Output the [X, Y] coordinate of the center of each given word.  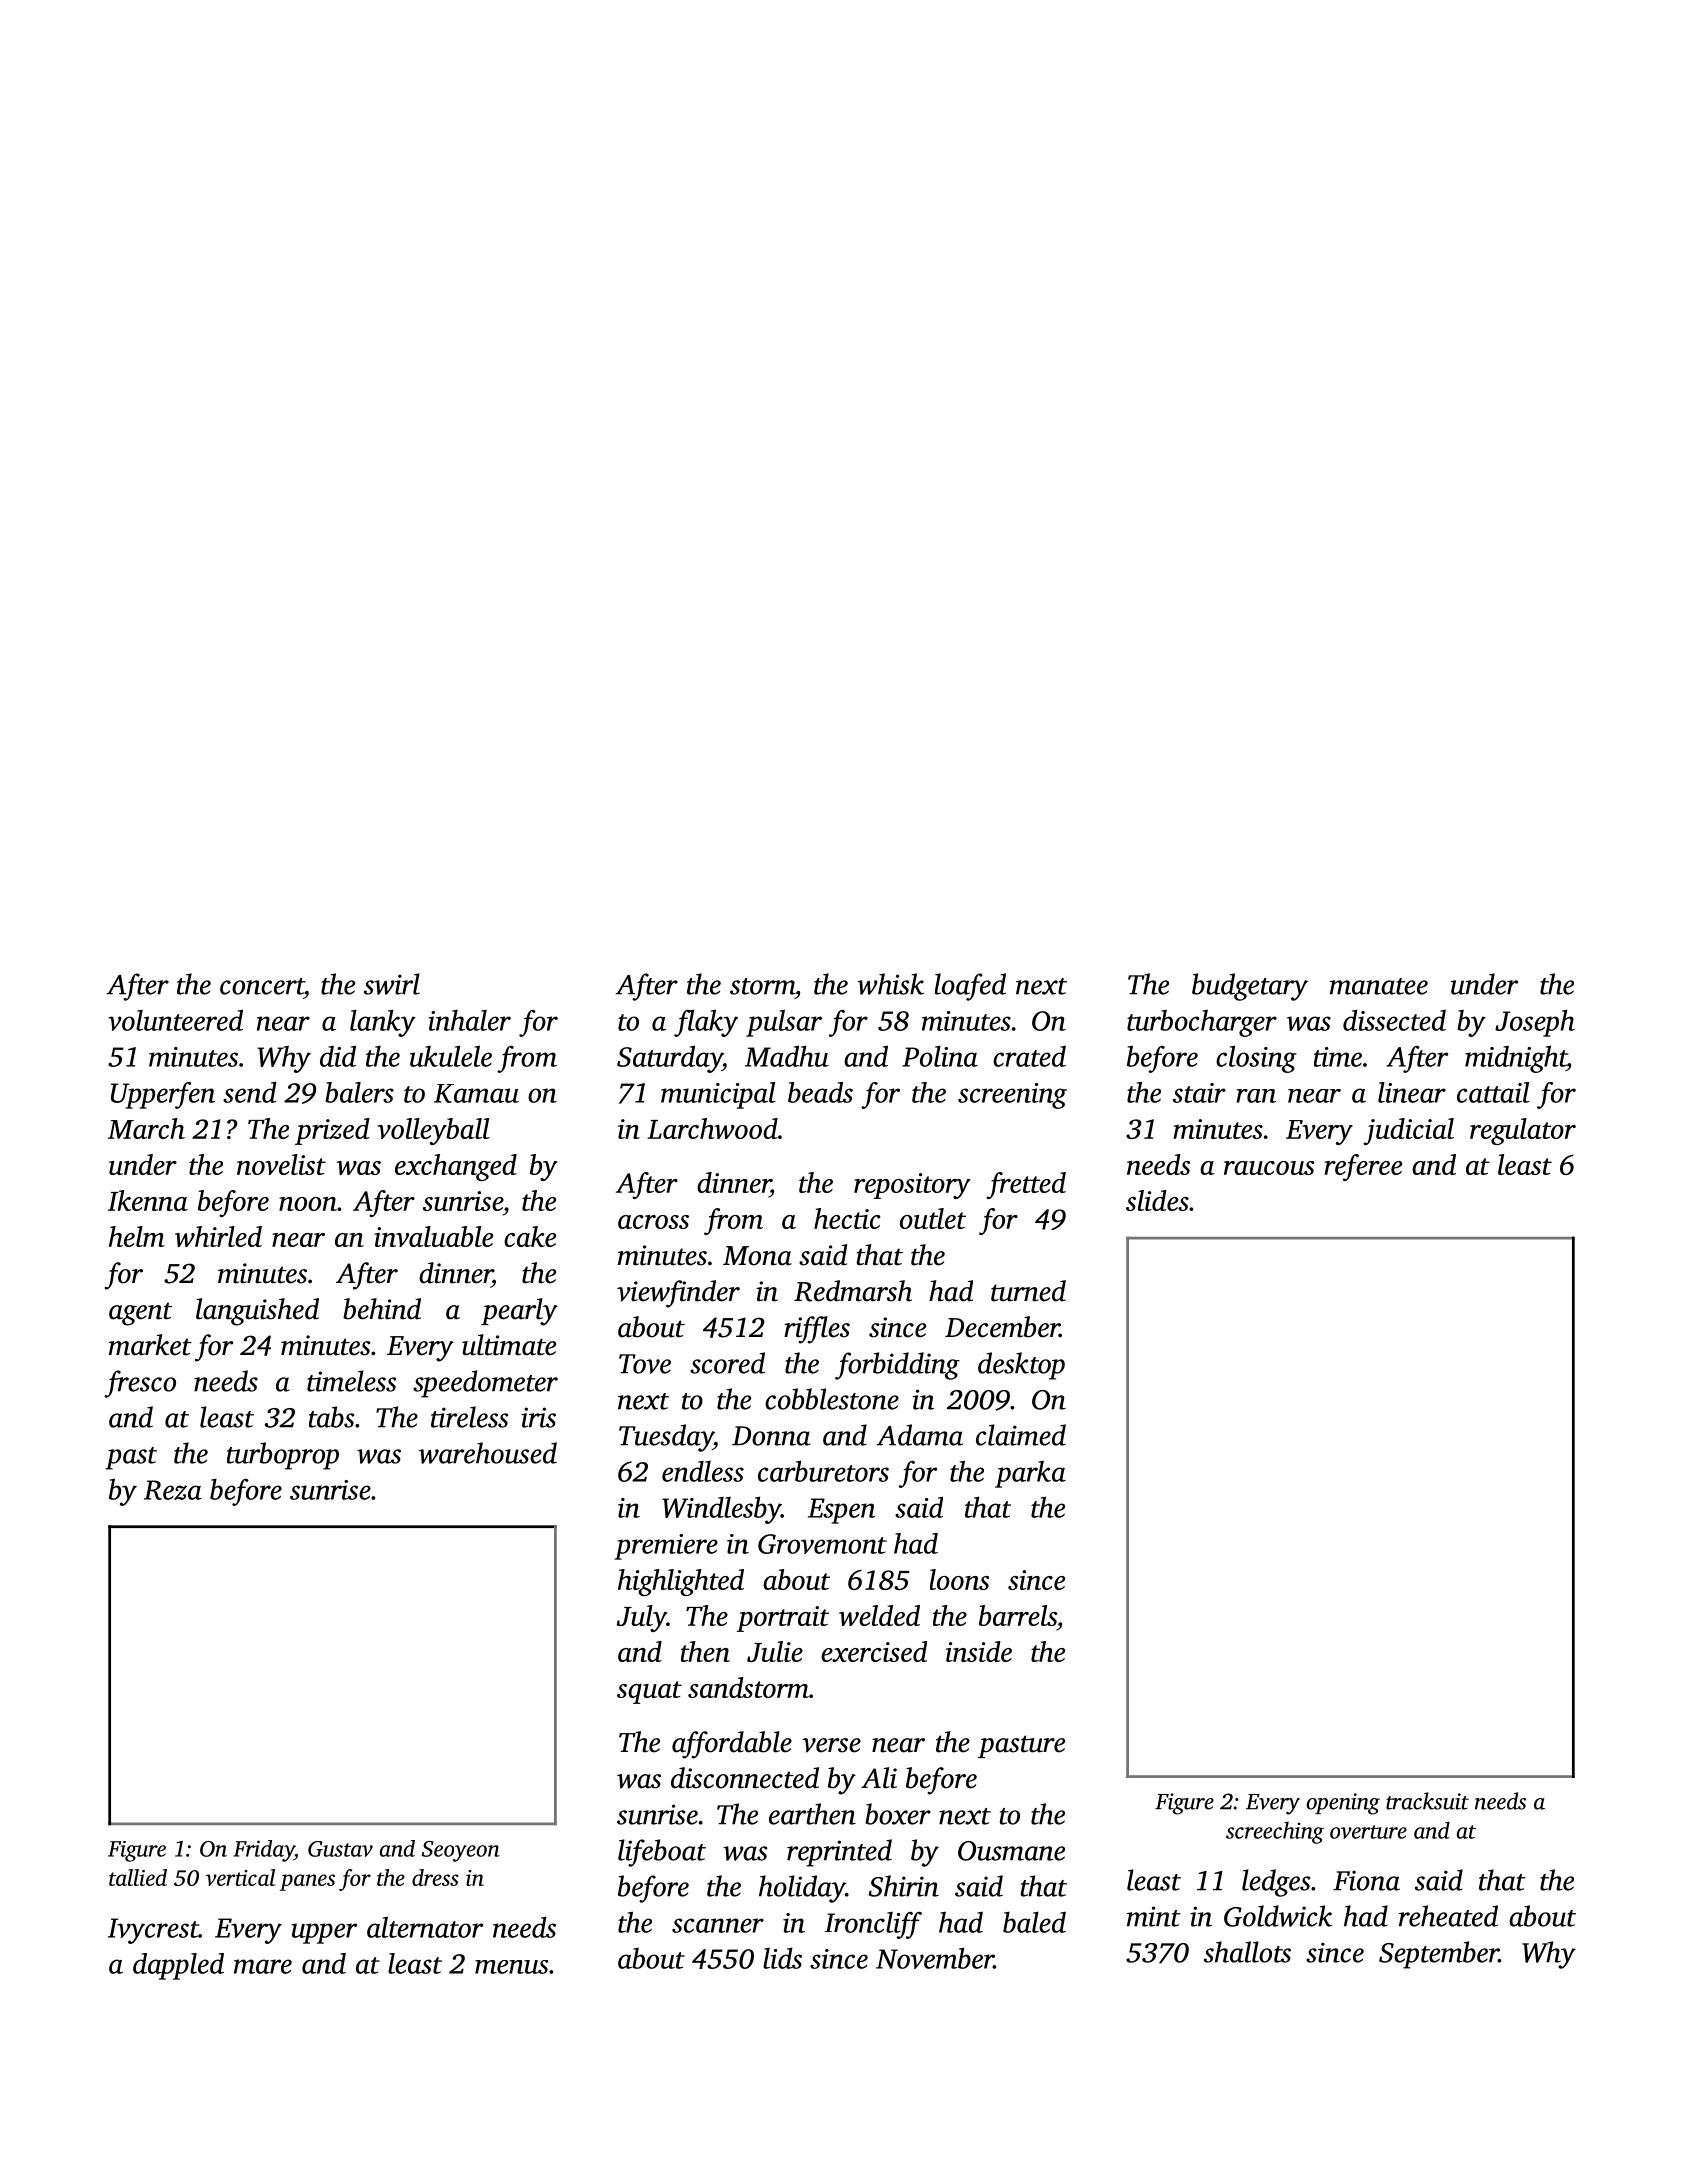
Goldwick [1278, 1916]
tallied [138, 1877]
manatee [1379, 986]
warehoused [488, 1453]
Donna [771, 1436]
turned [1028, 1291]
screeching [1275, 1833]
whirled [218, 1236]
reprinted [839, 1853]
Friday [263, 1851]
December [1002, 1327]
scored [727, 1363]
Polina [940, 1056]
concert [262, 986]
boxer [898, 1814]
